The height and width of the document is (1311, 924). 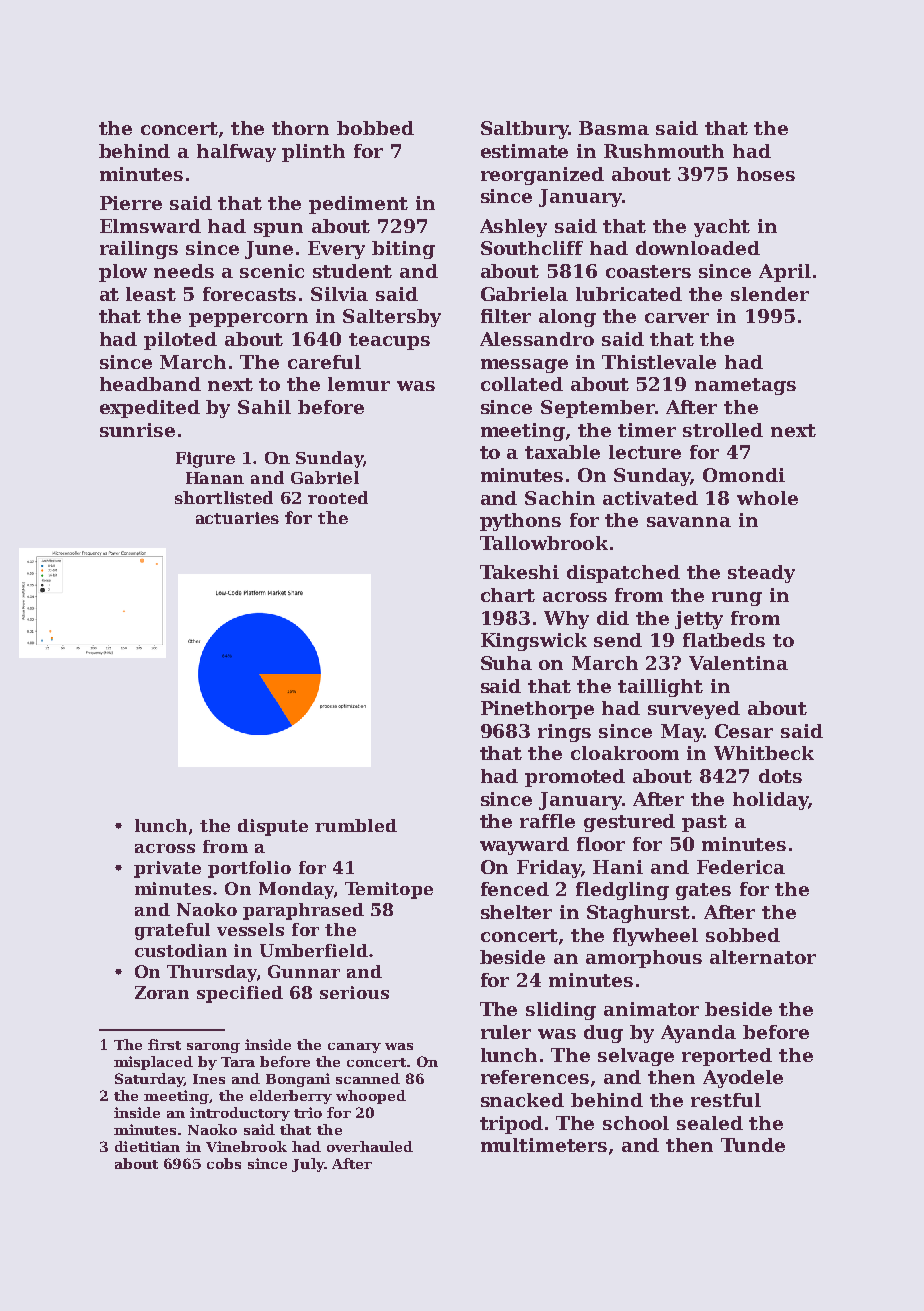 I want to click on alternator, so click(x=763, y=957).
